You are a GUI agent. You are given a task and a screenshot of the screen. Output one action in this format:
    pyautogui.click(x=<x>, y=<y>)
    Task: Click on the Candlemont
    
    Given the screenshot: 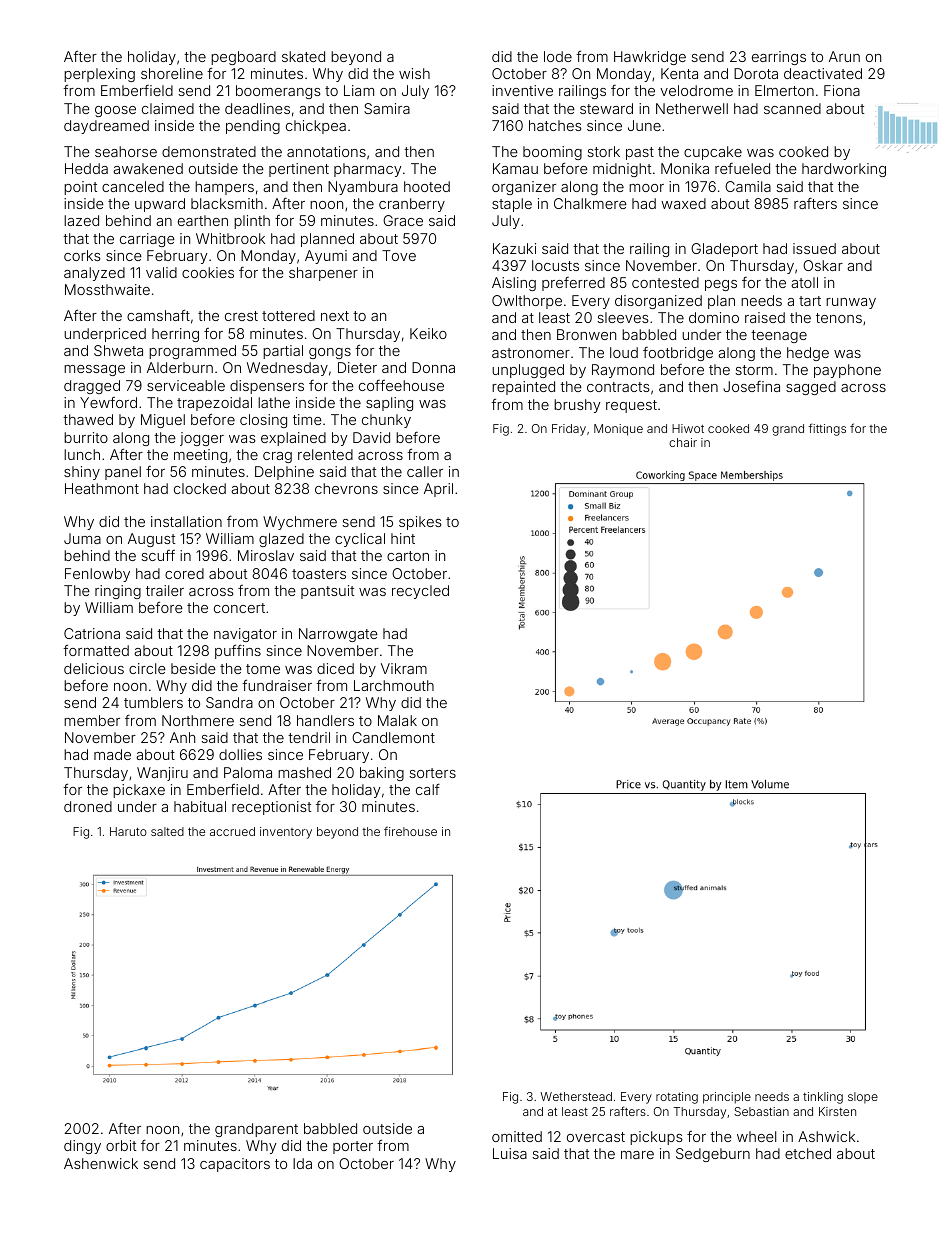 What is the action you would take?
    pyautogui.click(x=393, y=737)
